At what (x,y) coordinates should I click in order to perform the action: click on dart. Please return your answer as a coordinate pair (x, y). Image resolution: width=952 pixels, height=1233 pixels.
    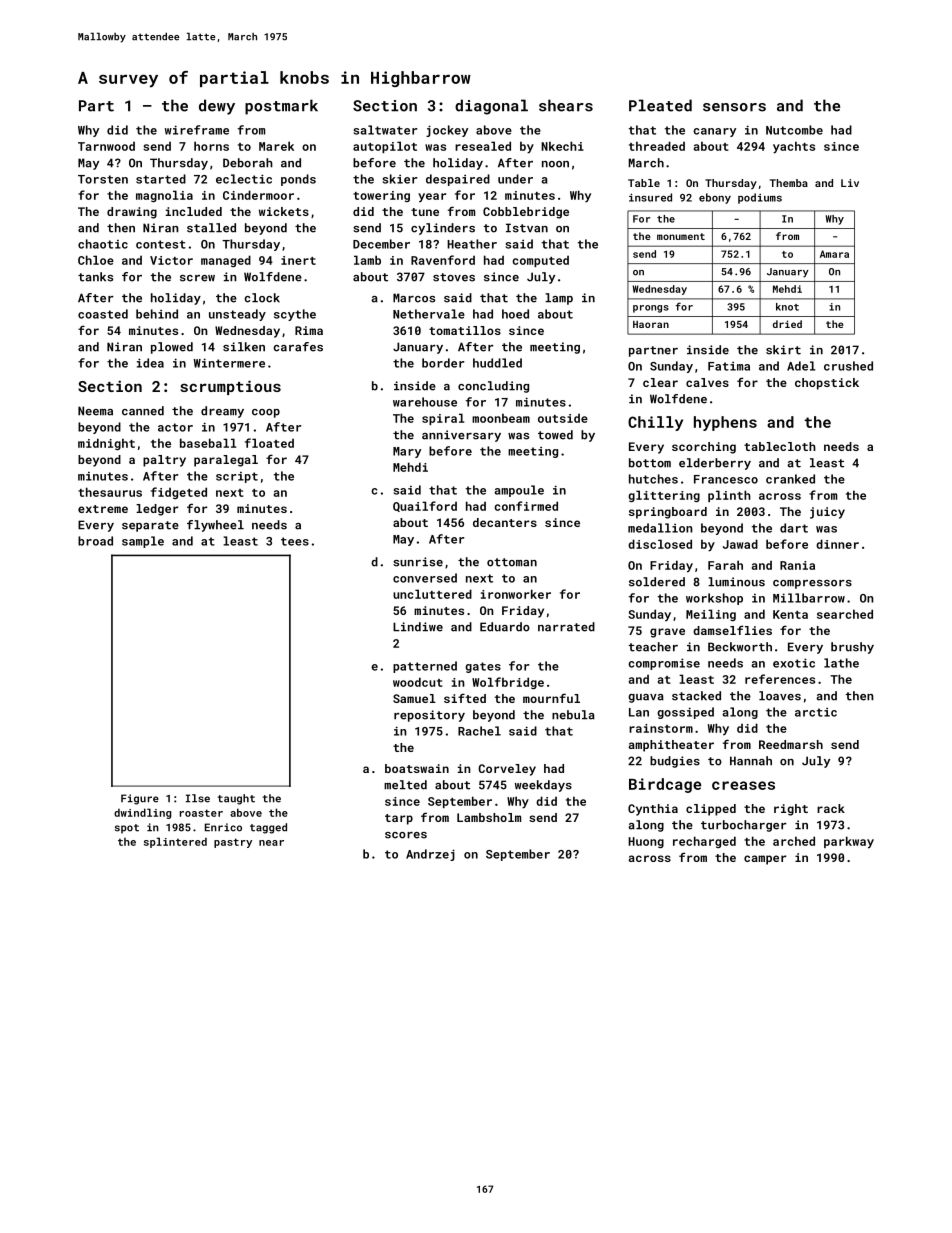
    Looking at the image, I should click on (794, 528).
